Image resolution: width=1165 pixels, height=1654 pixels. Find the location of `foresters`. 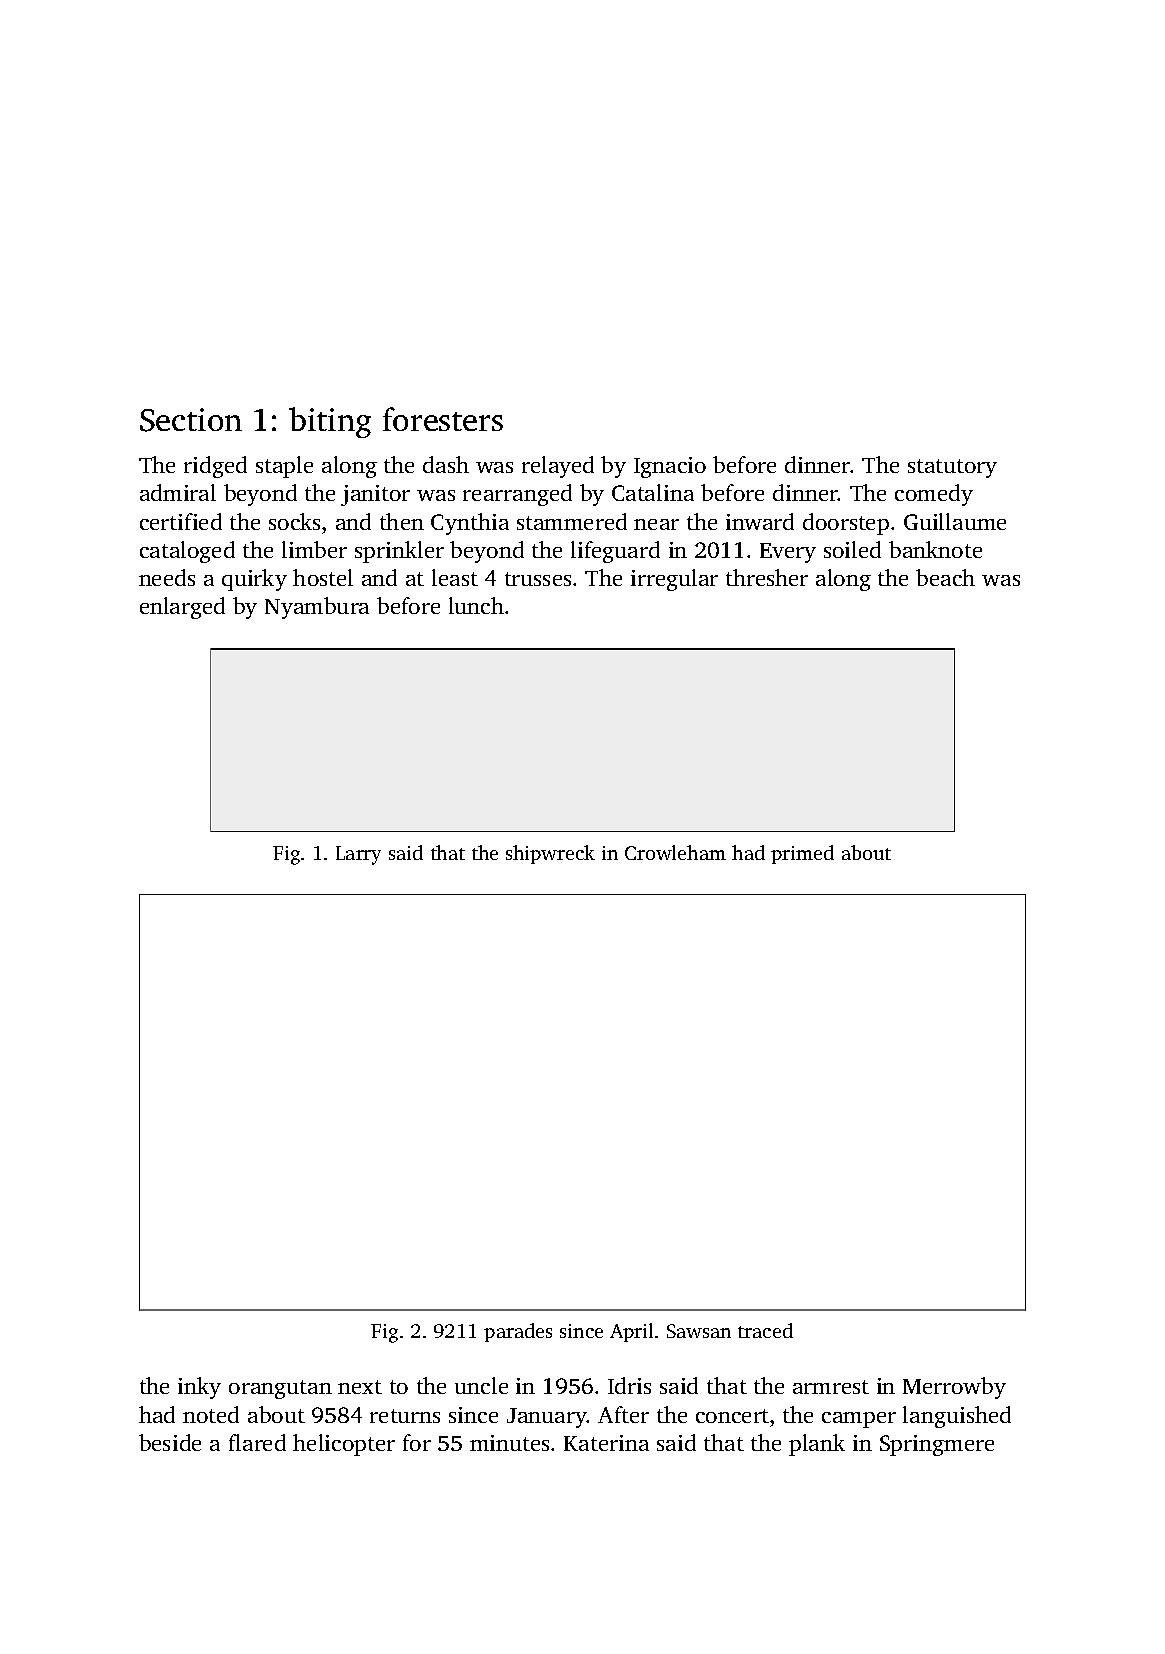

foresters is located at coordinates (443, 419).
